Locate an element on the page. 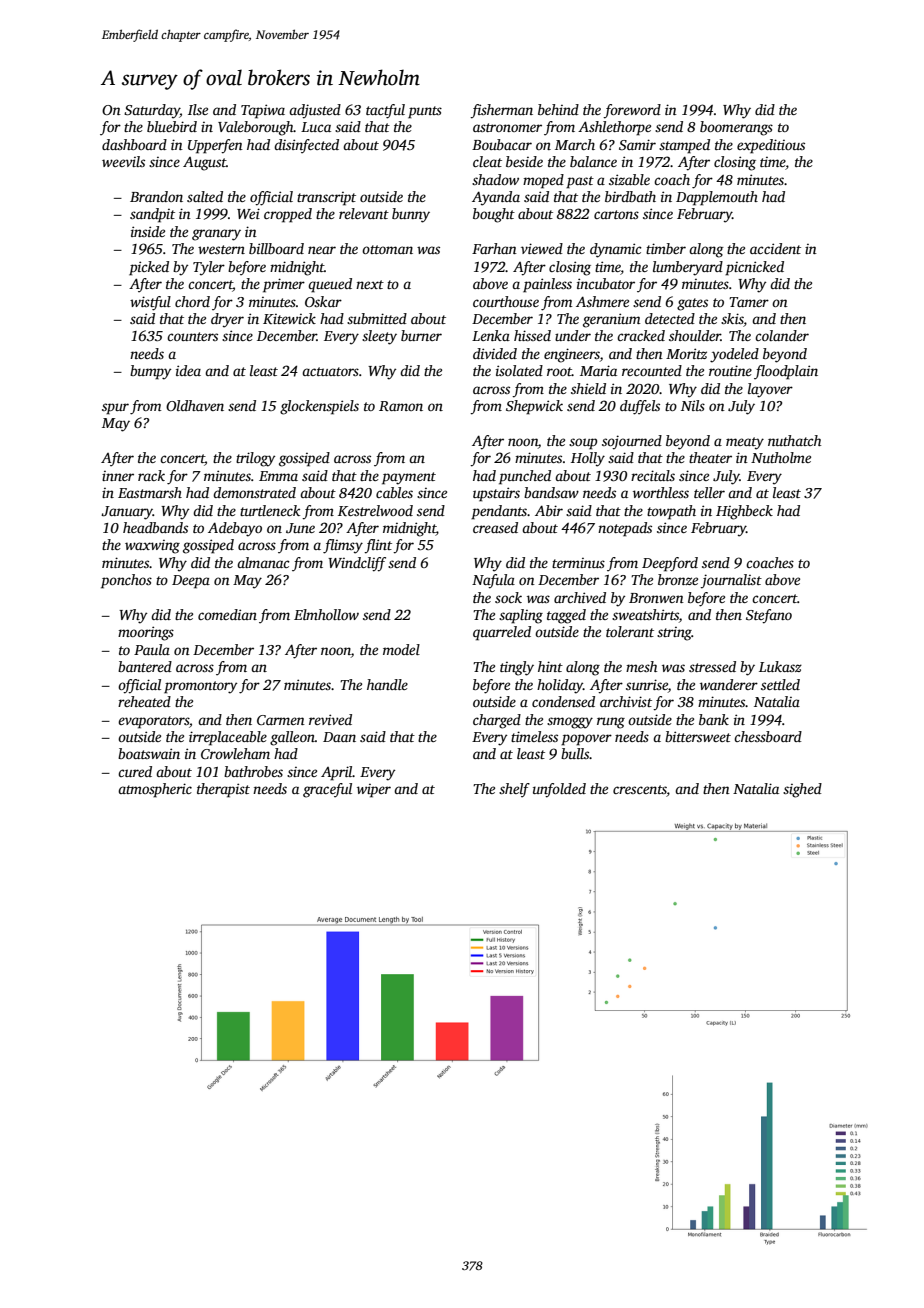  sighed is located at coordinates (802, 790).
